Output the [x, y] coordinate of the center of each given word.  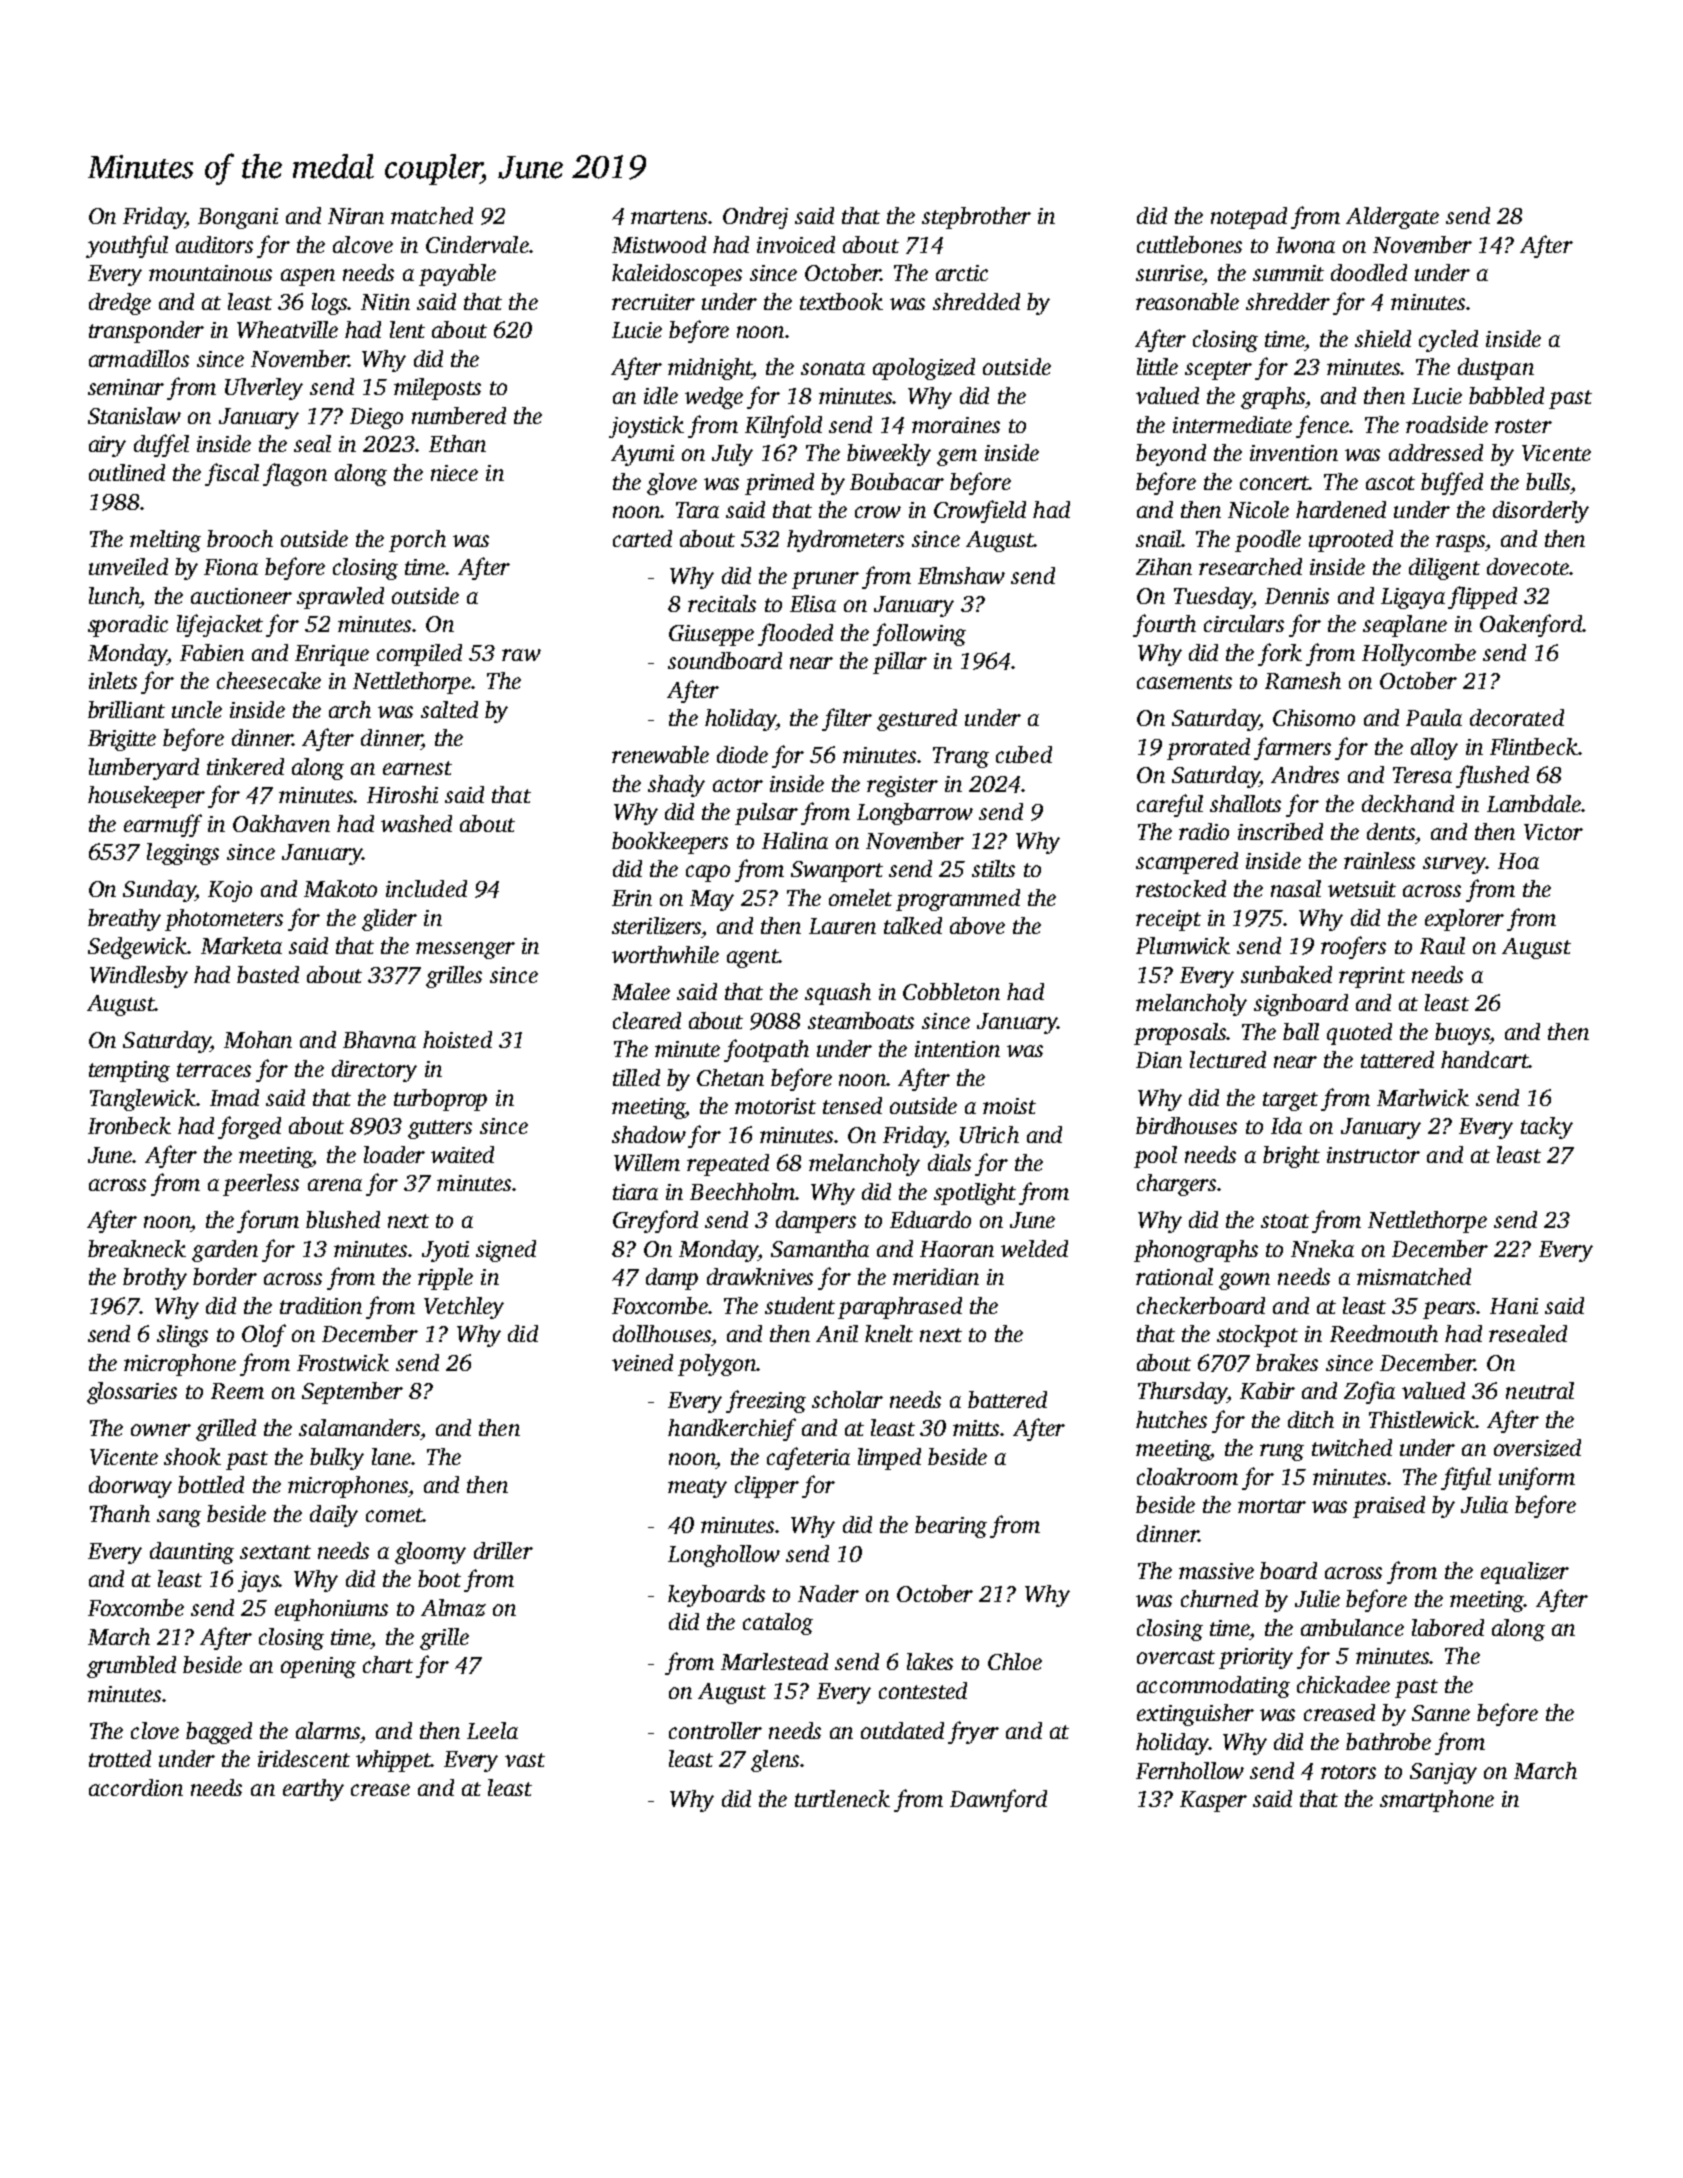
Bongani [238, 218]
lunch [114, 595]
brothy [155, 1279]
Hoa [1518, 861]
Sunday [159, 891]
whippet [394, 1761]
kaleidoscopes [677, 275]
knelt [889, 1333]
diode [742, 754]
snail [1159, 538]
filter [847, 719]
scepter [1218, 370]
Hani [1514, 1306]
